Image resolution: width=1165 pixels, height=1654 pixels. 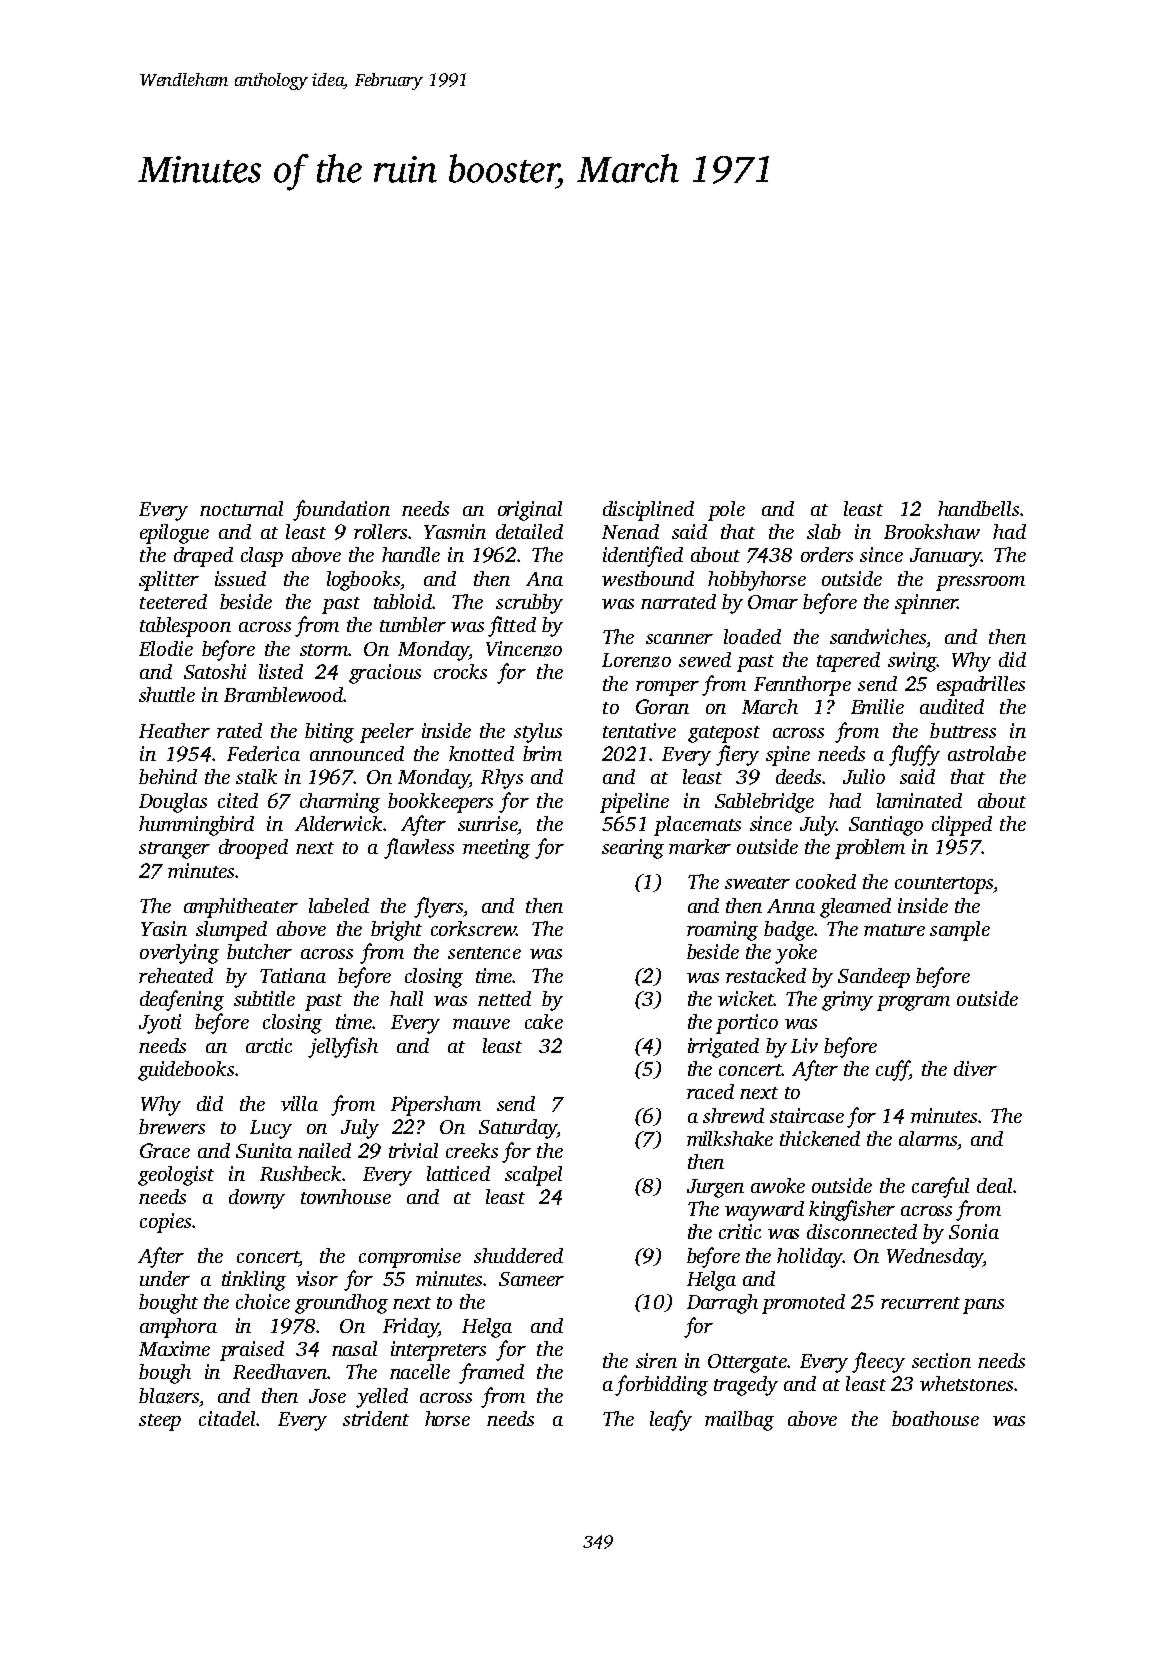 What do you see at coordinates (864, 776) in the page?
I see `Julio` at bounding box center [864, 776].
